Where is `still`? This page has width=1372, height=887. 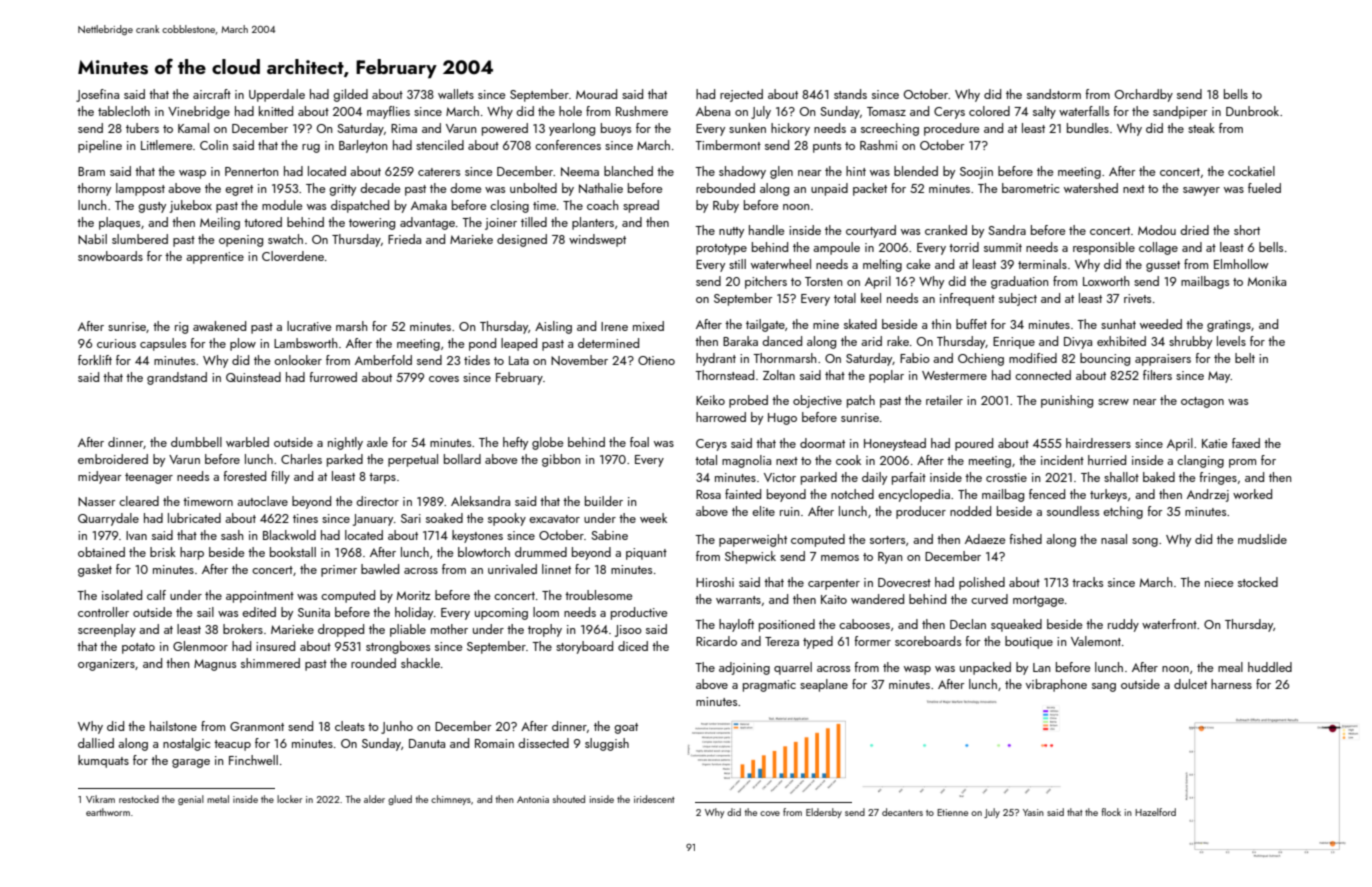 still is located at coordinates (737, 264).
